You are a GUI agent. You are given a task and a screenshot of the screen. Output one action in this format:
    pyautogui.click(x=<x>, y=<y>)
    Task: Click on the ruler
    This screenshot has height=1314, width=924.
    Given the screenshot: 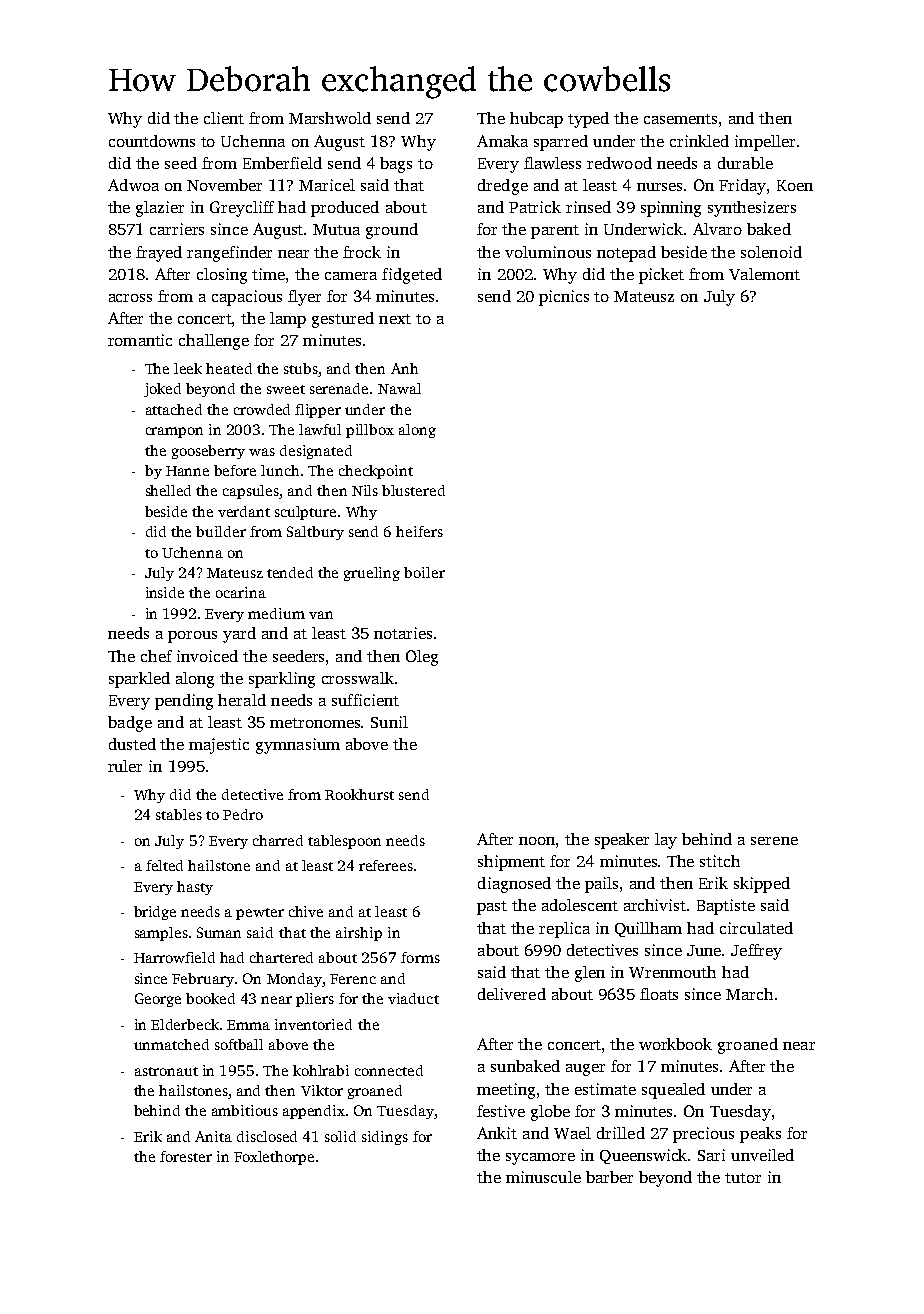 What is the action you would take?
    pyautogui.click(x=125, y=766)
